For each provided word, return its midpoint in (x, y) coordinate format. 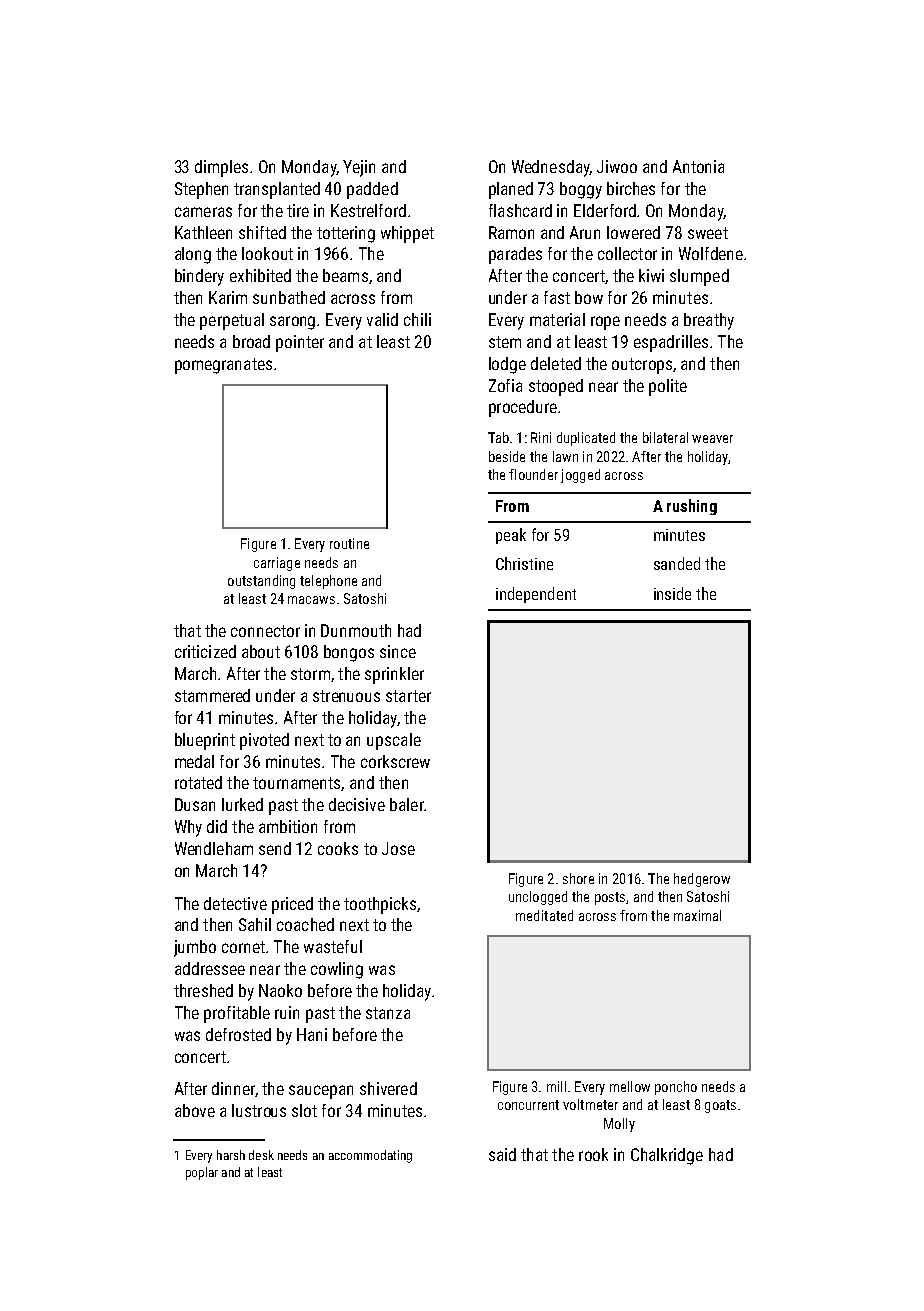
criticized (205, 651)
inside (672, 593)
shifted (262, 232)
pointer (300, 343)
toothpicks (380, 905)
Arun (585, 232)
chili (417, 319)
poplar (202, 1173)
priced (292, 905)
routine (349, 543)
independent (536, 595)
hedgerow (702, 880)
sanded (677, 563)
